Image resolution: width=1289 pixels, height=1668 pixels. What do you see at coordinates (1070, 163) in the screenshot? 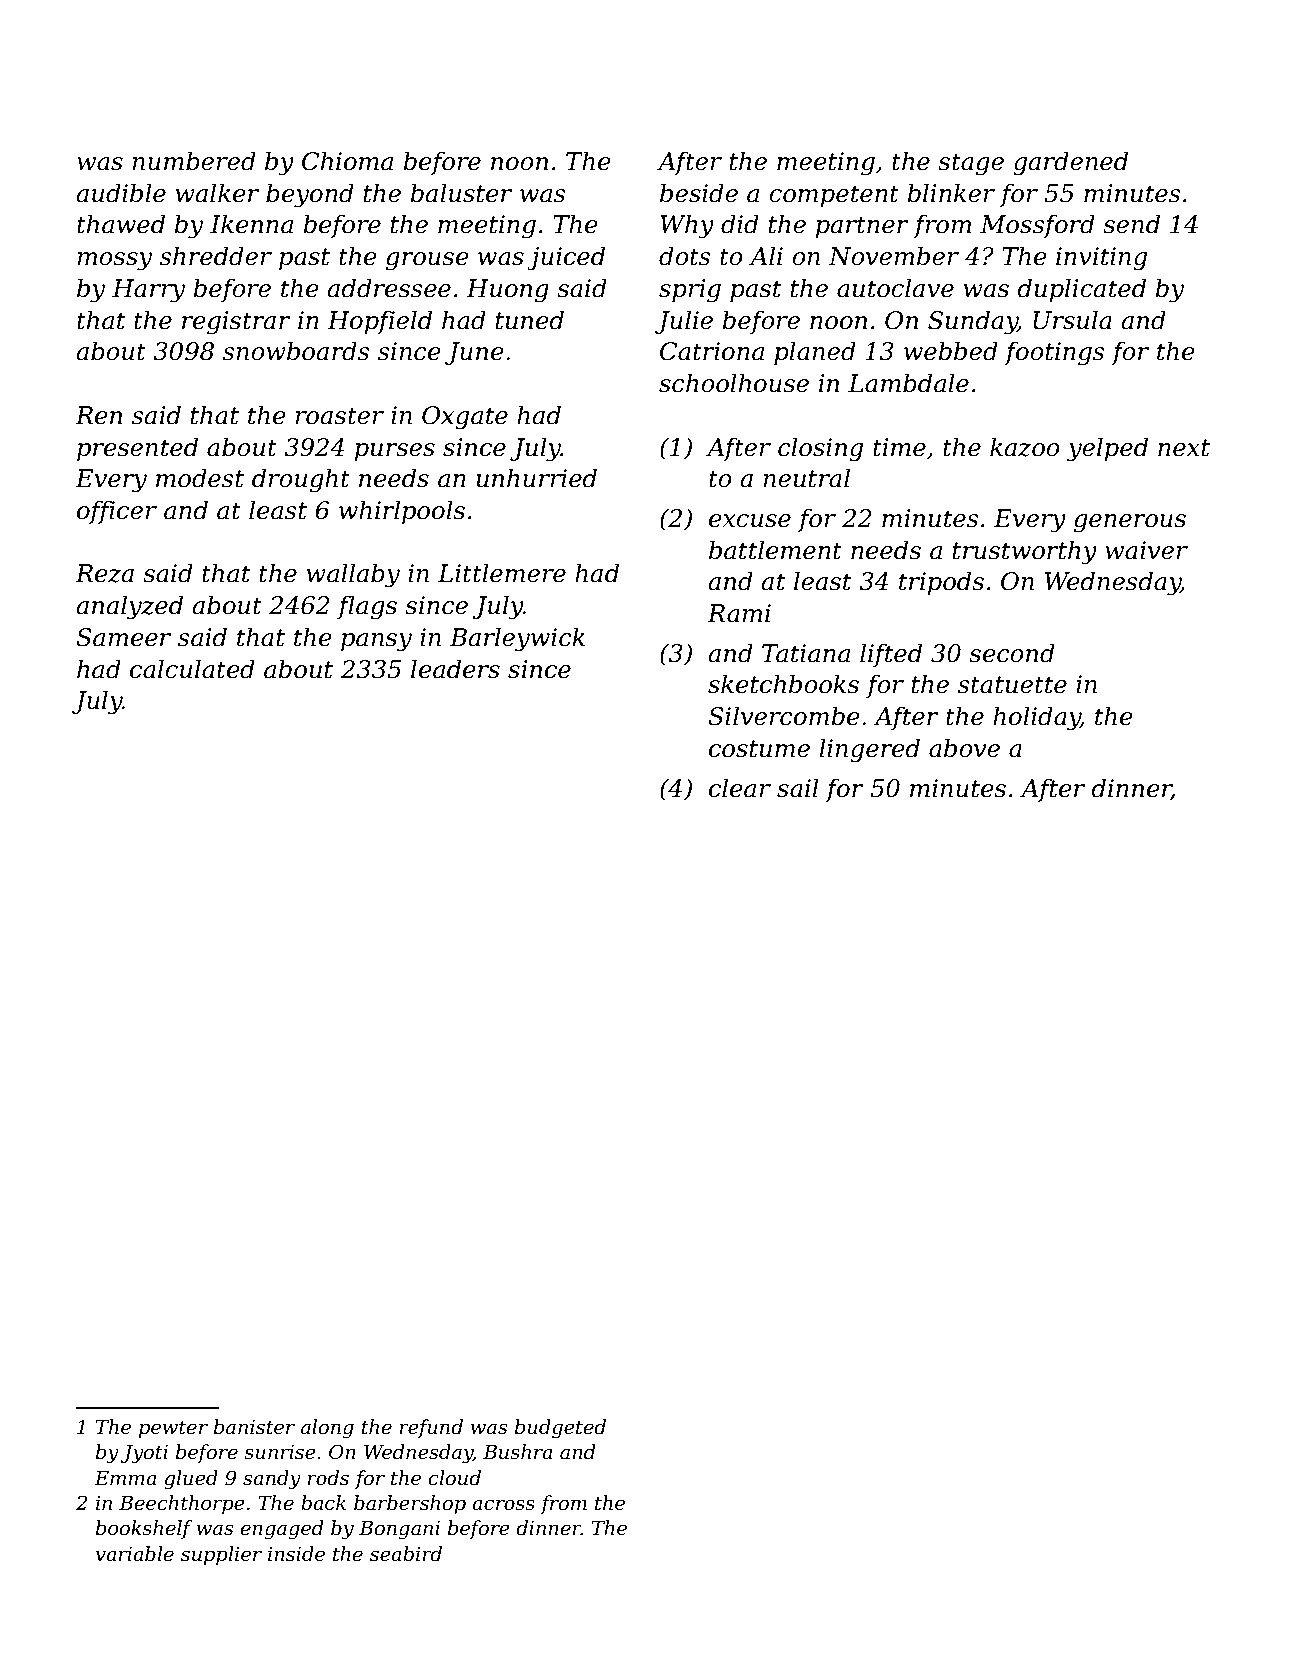
I see `gardened` at bounding box center [1070, 163].
